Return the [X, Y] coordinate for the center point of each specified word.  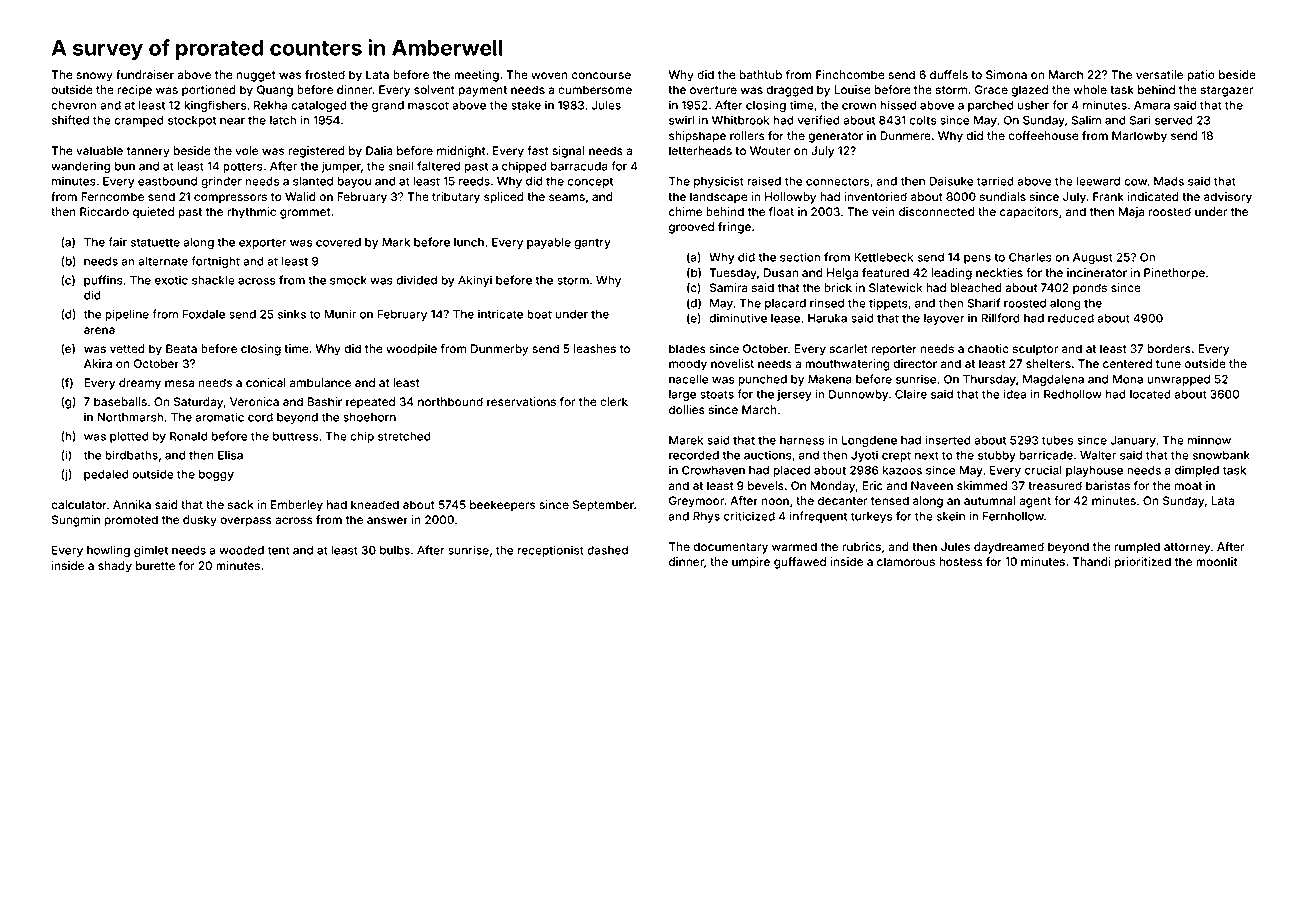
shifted [70, 120]
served [1174, 120]
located [1150, 394]
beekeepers [502, 506]
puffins [103, 281]
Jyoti [864, 456]
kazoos [902, 470]
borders [1169, 348]
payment [483, 91]
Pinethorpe [1174, 274]
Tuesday [733, 274]
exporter [263, 243]
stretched [404, 436]
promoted [131, 521]
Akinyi [475, 281]
